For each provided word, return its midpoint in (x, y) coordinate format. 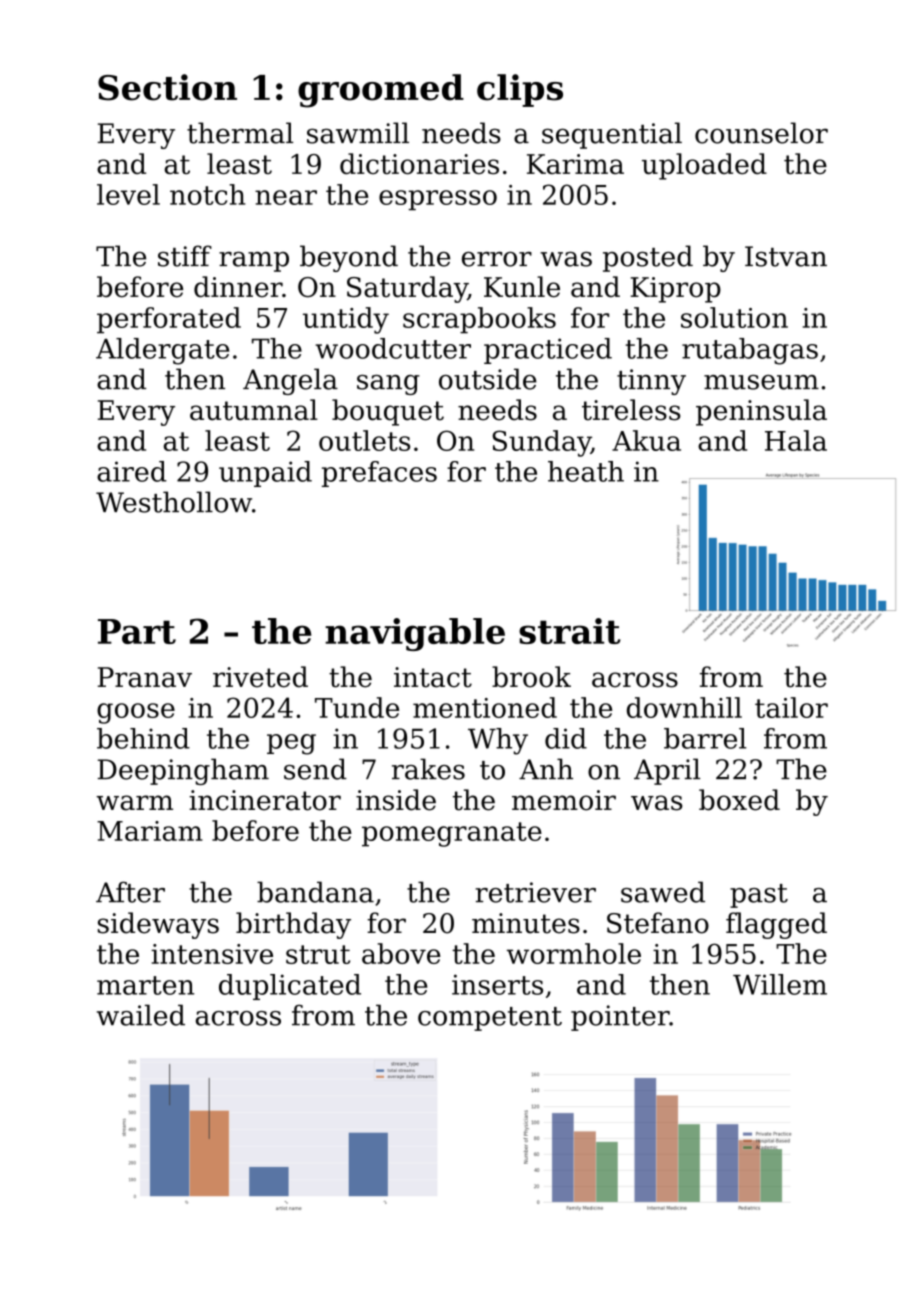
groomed (381, 91)
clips (520, 90)
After (130, 892)
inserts (497, 984)
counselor (761, 133)
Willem (780, 984)
